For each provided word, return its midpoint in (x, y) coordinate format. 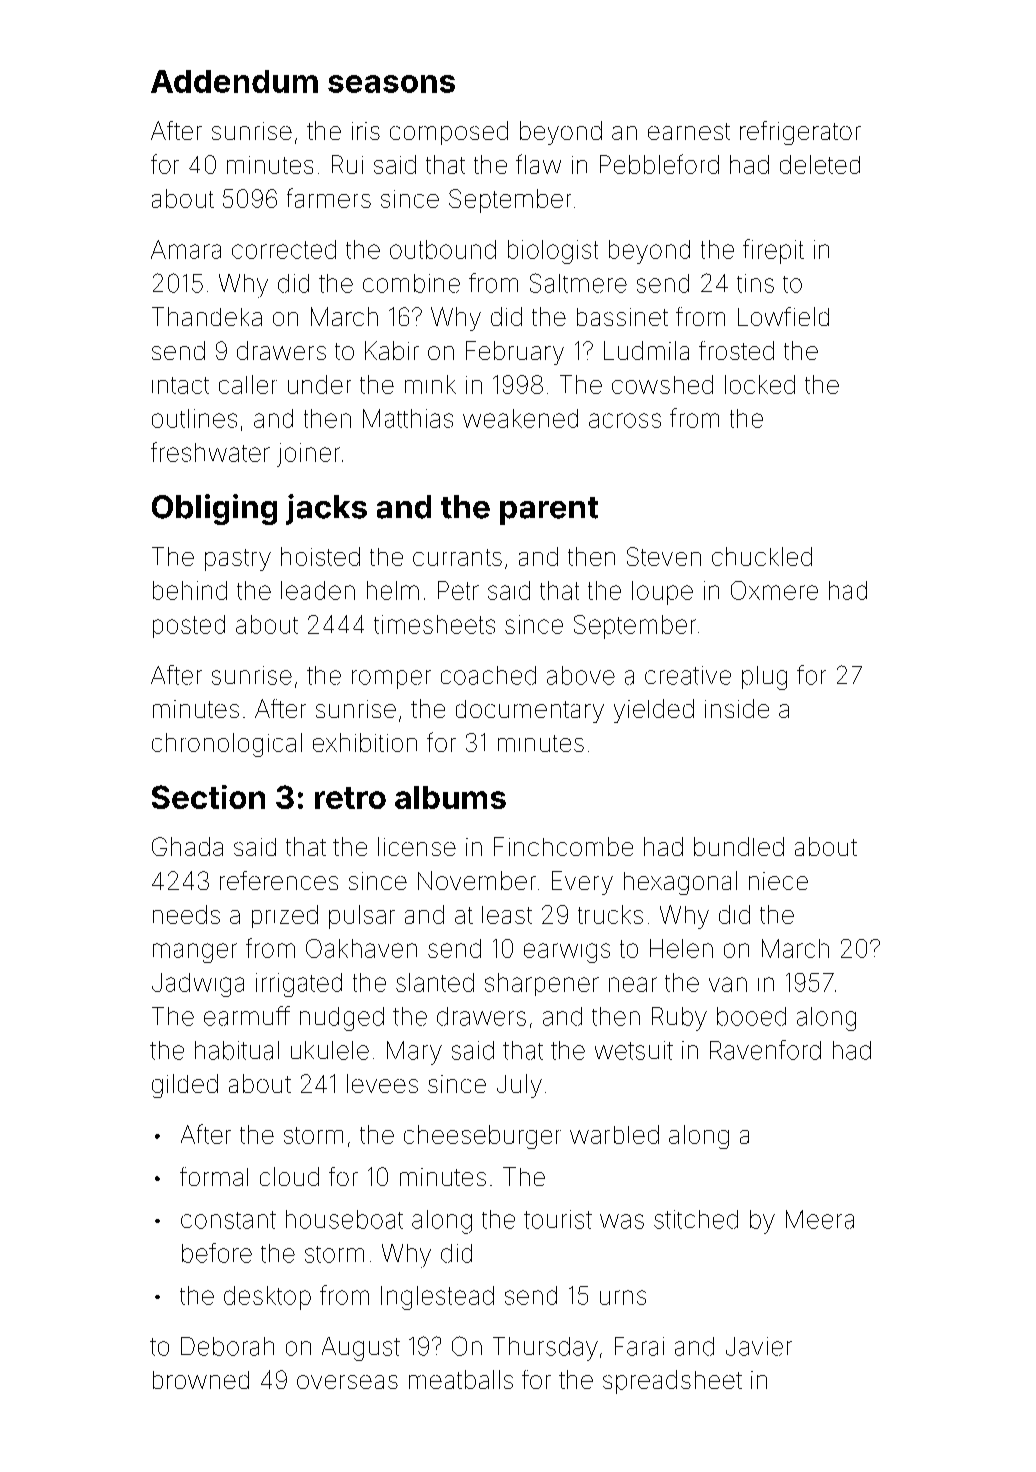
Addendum (234, 81)
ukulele (330, 1050)
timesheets (434, 624)
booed (751, 1016)
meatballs (461, 1379)
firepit (773, 251)
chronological (227, 745)
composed (449, 133)
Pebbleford (659, 164)
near (633, 984)
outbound (443, 249)
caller (248, 384)
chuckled (762, 556)
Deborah (227, 1346)
